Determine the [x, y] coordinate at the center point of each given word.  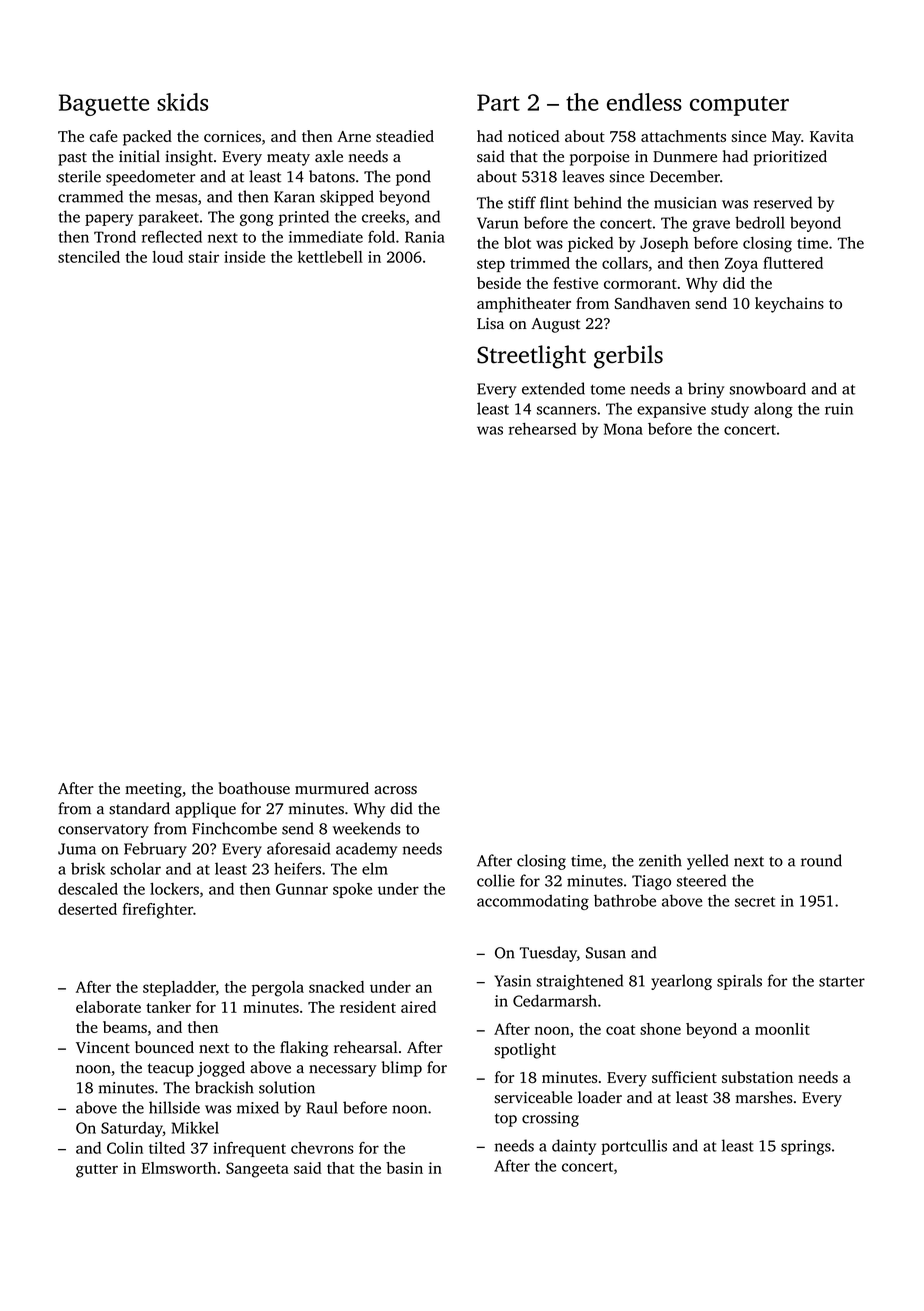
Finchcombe [234, 828]
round [821, 860]
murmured [332, 788]
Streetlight [531, 357]
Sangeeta [257, 1170]
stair [203, 257]
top [506, 1120]
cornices [232, 136]
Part [498, 102]
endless [644, 102]
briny [706, 390]
